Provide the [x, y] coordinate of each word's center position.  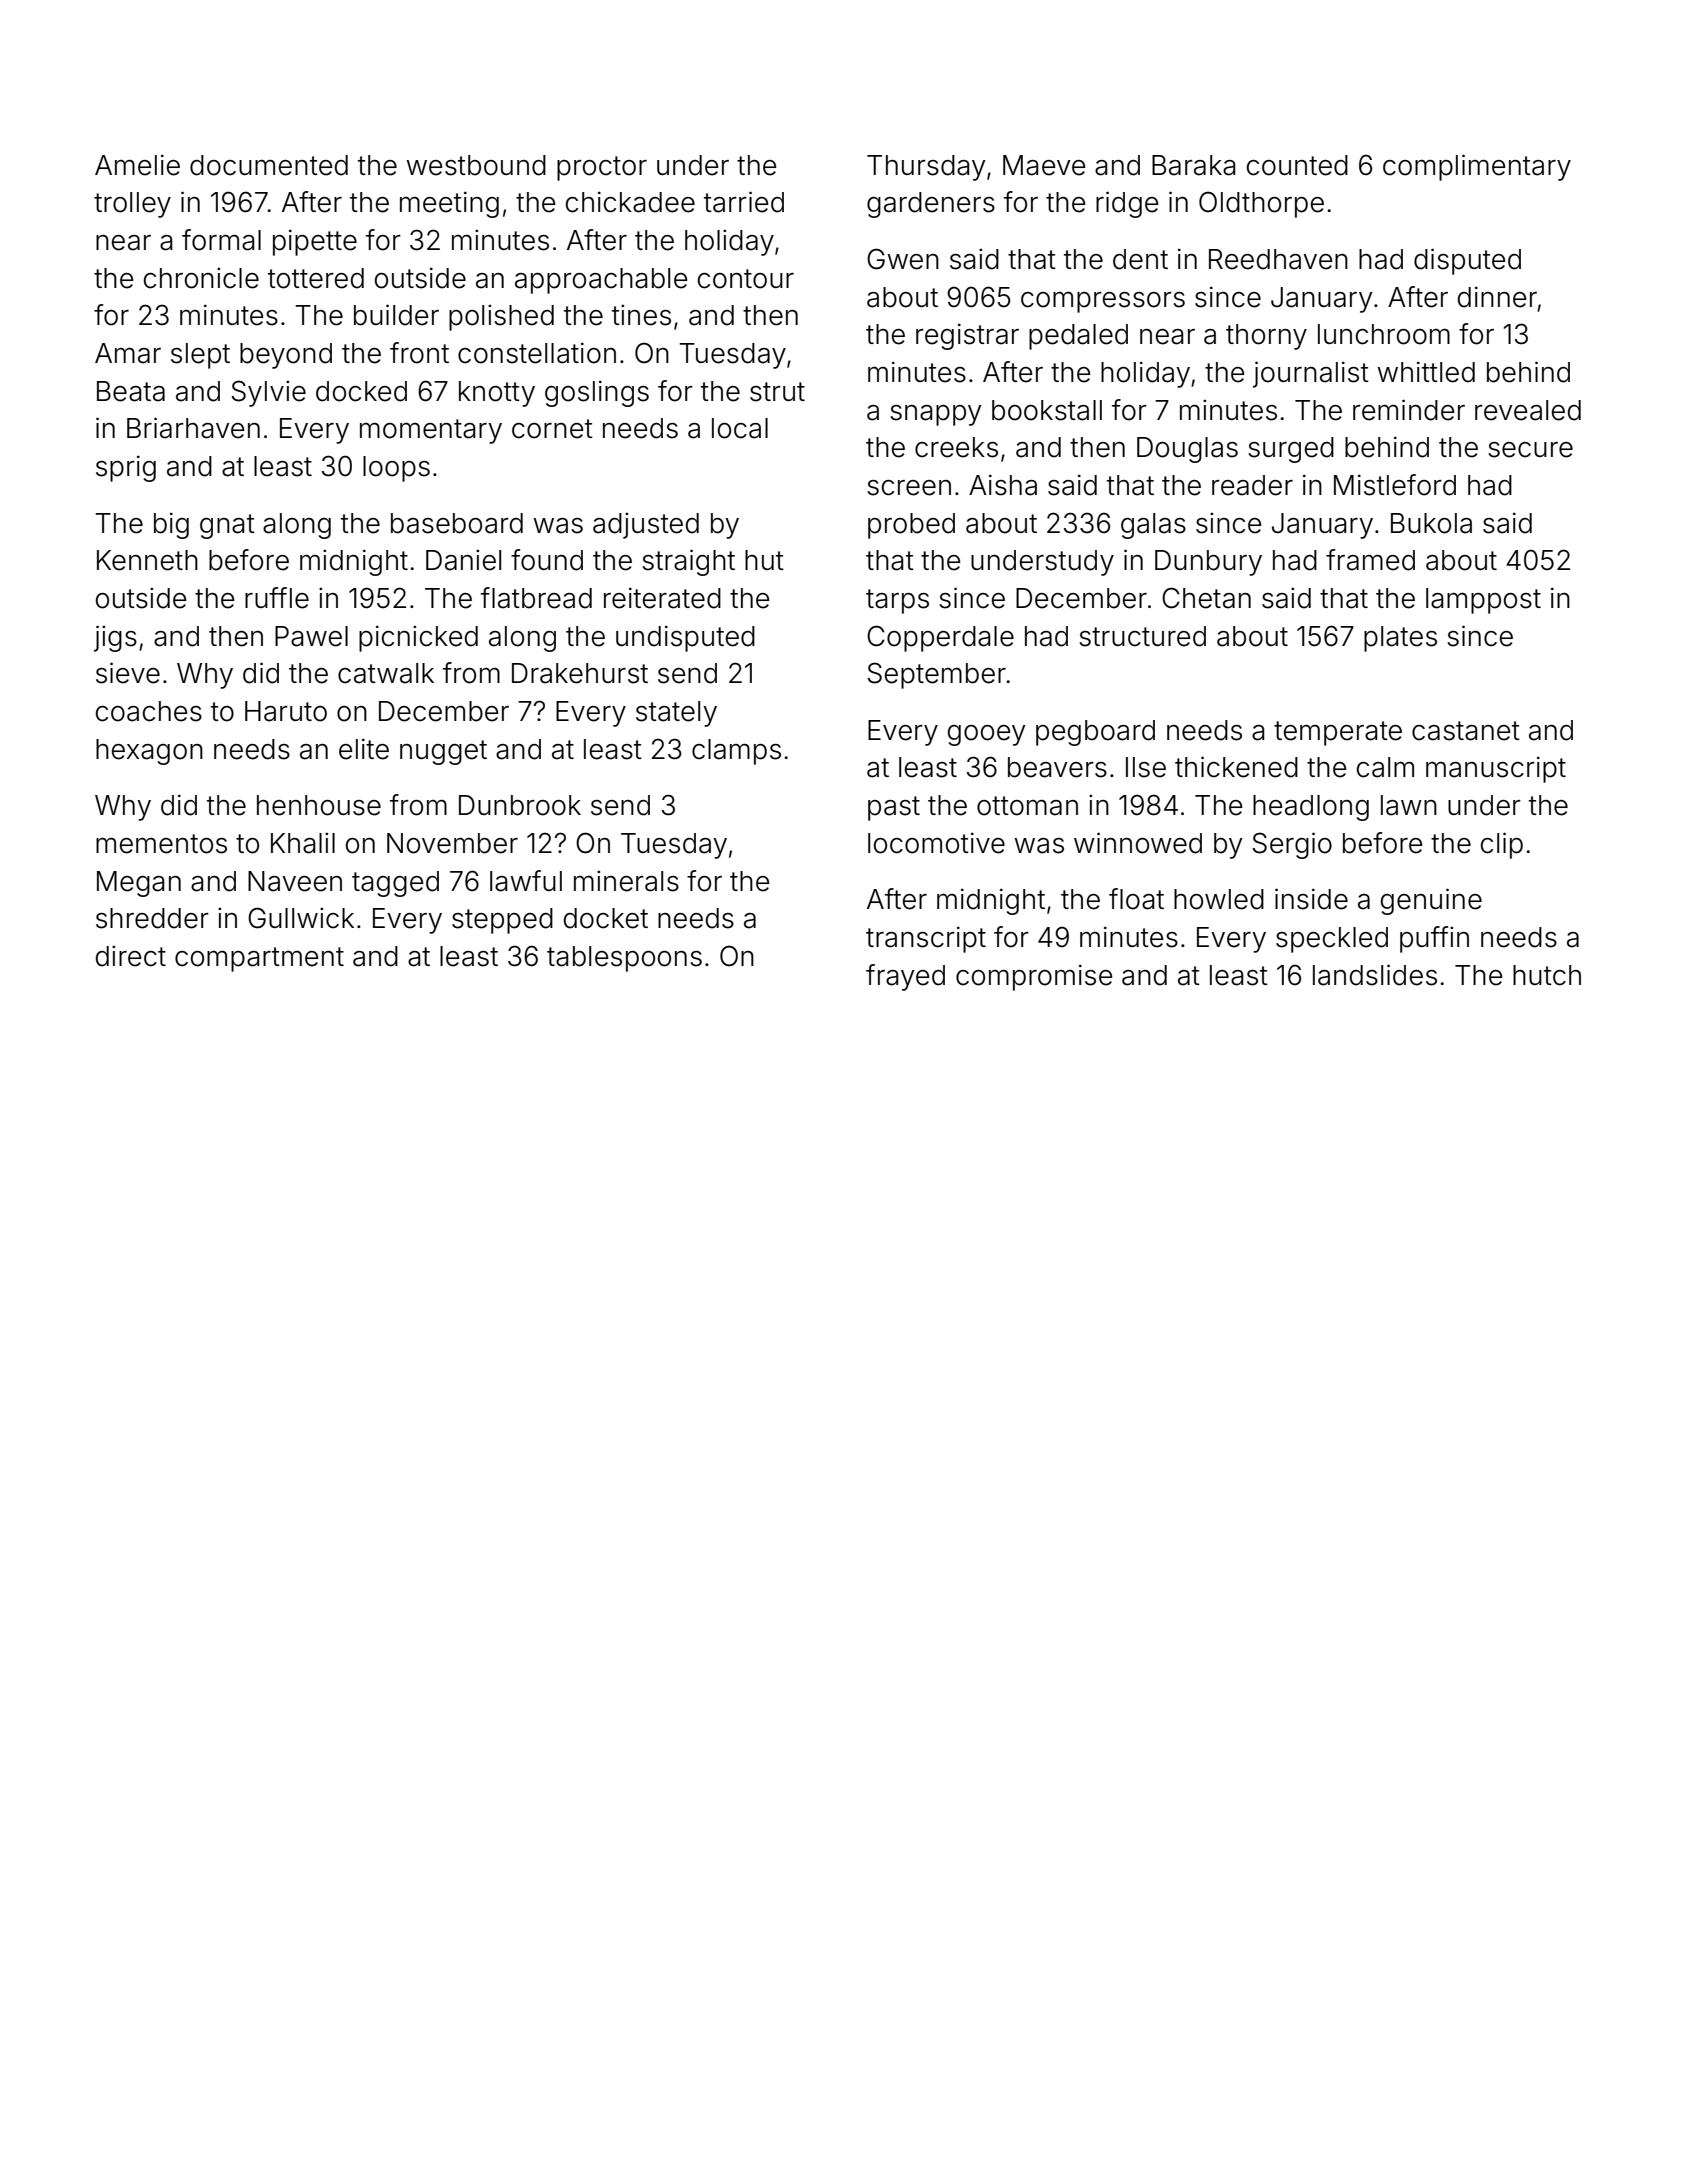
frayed [905, 977]
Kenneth [147, 560]
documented [269, 165]
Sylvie [268, 393]
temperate [1338, 733]
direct [131, 956]
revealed [1528, 410]
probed [911, 526]
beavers [1057, 767]
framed [1370, 560]
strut [777, 392]
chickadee [630, 202]
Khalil [303, 843]
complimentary [1477, 167]
